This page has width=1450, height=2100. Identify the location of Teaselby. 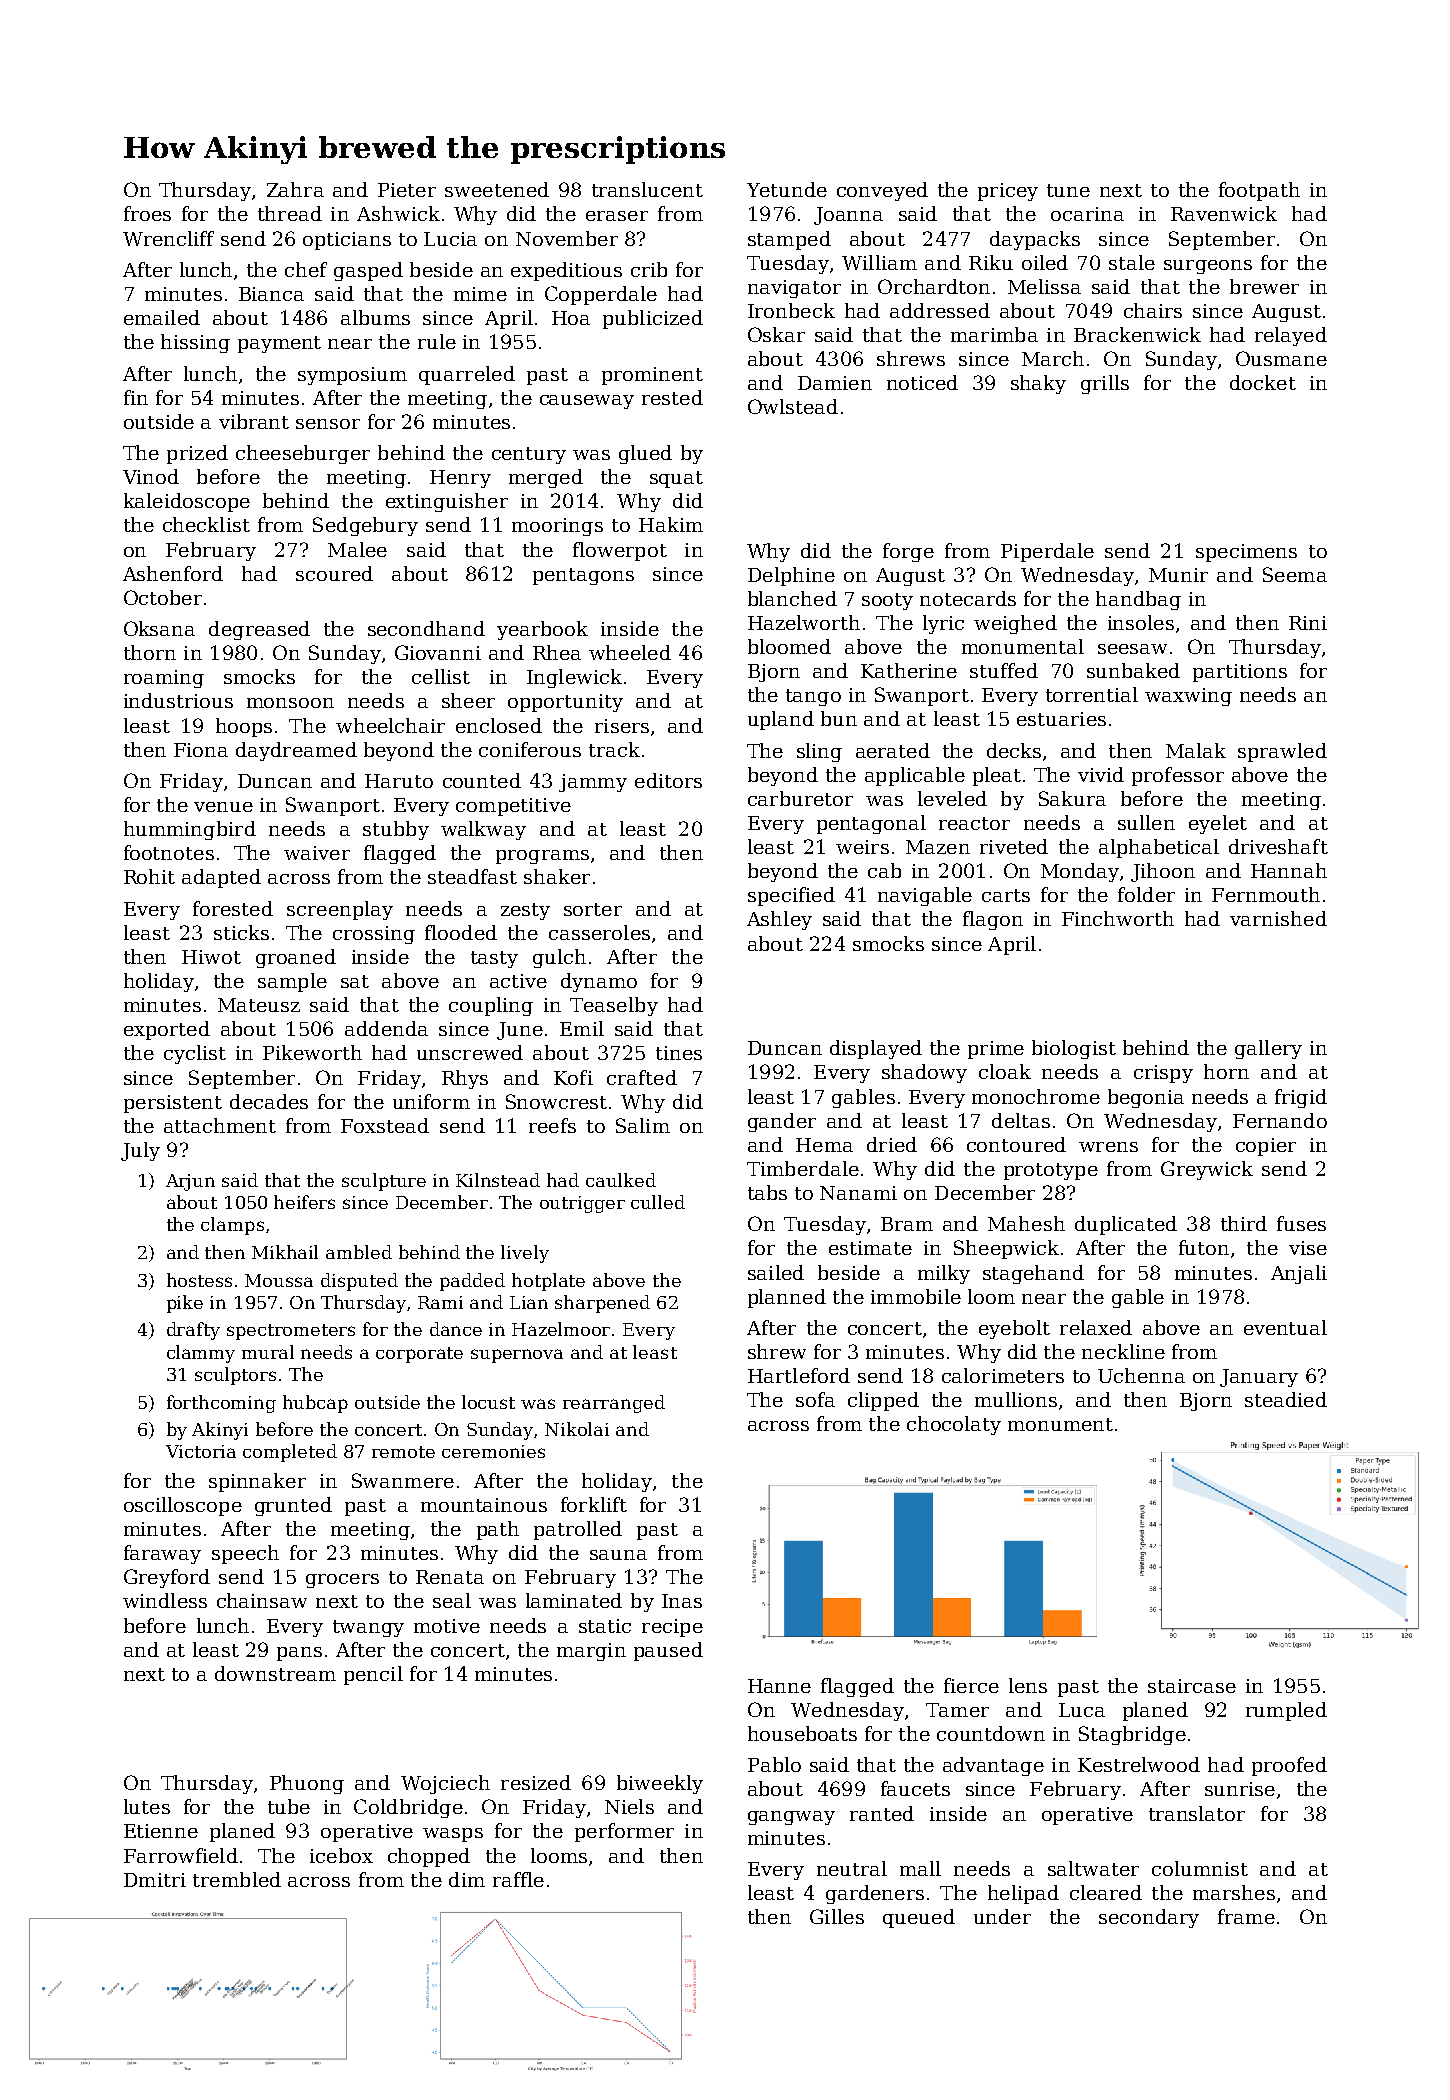
(614, 1006).
